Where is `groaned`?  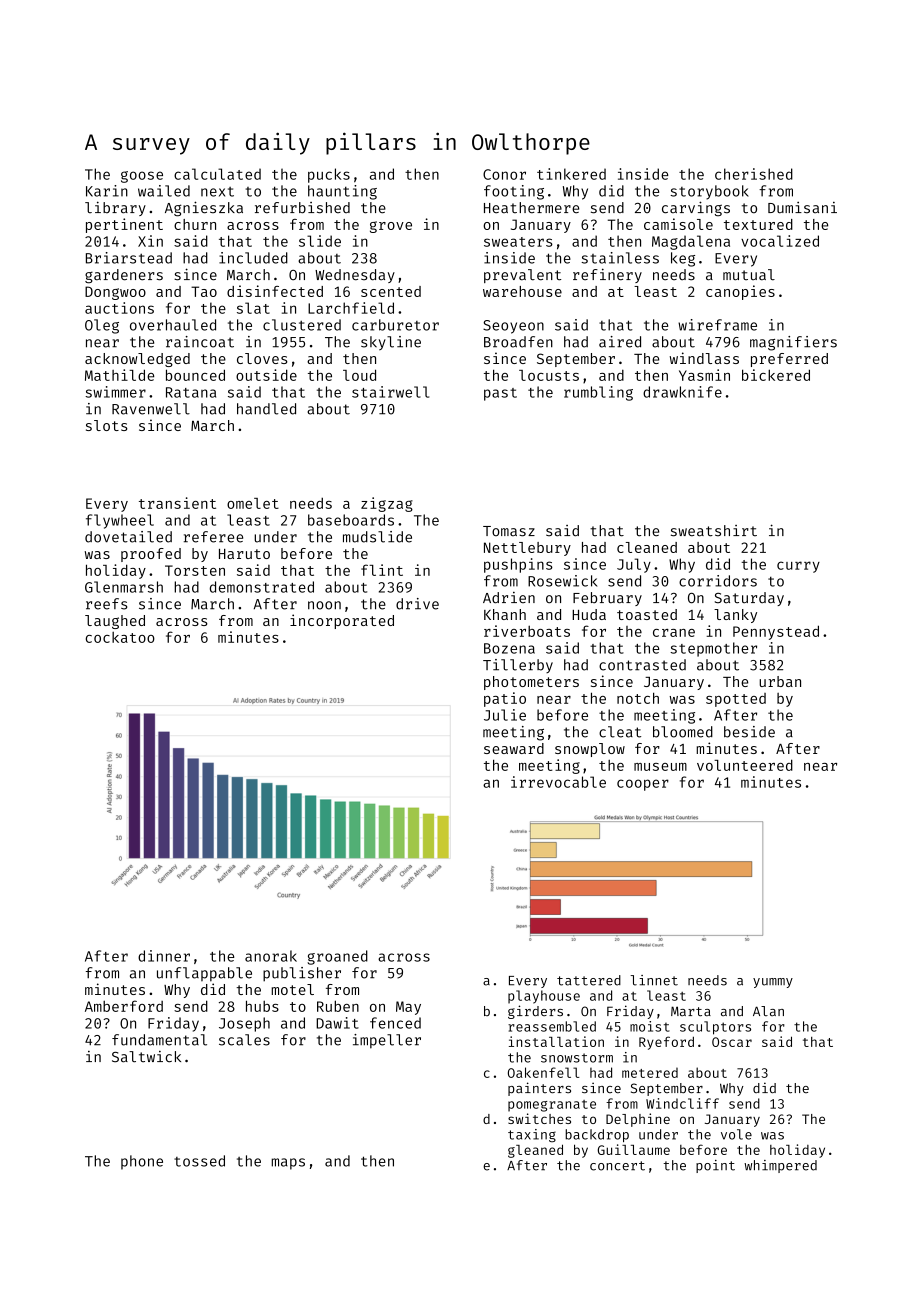
groaned is located at coordinates (337, 957).
